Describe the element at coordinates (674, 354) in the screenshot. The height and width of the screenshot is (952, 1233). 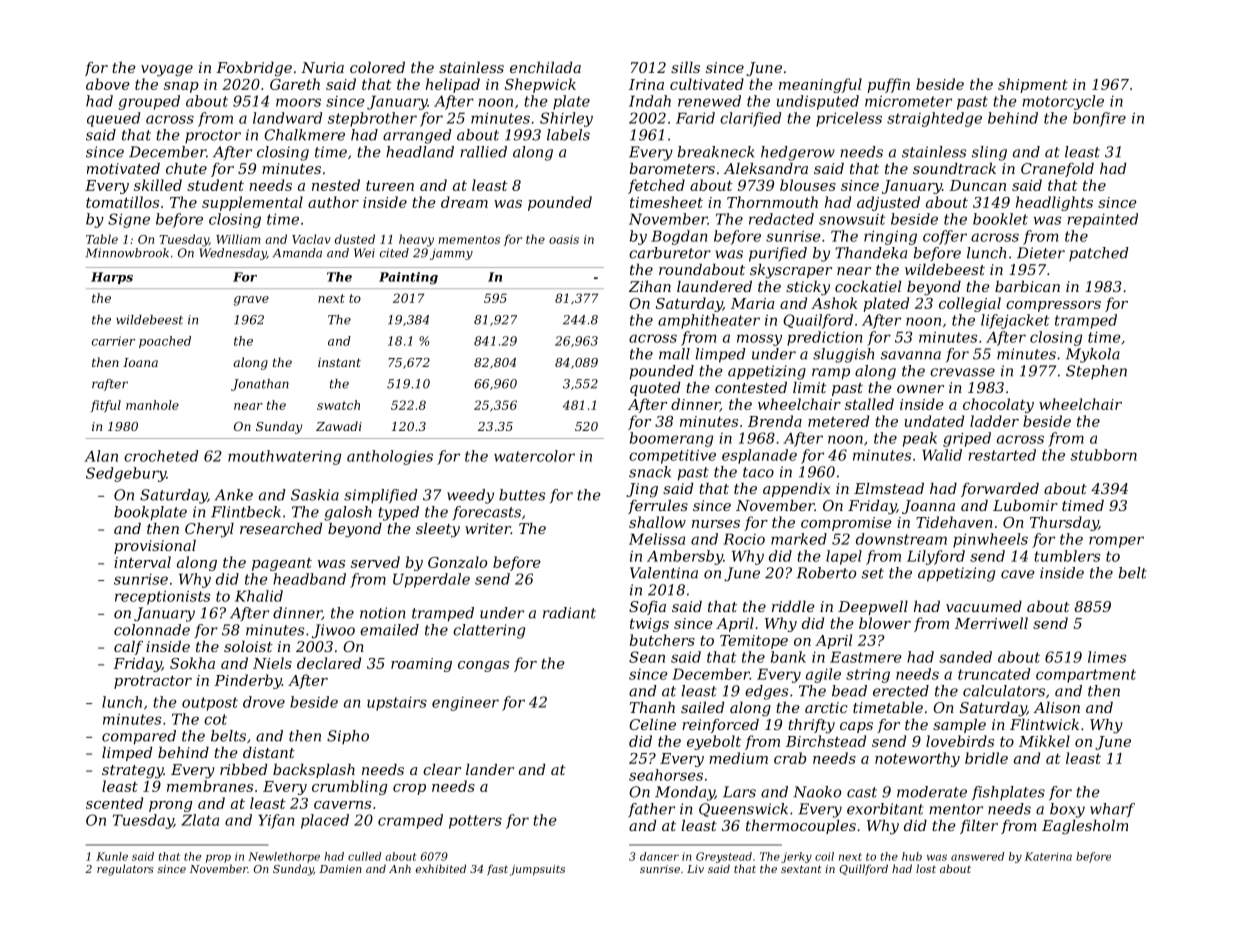
I see `mall` at that location.
